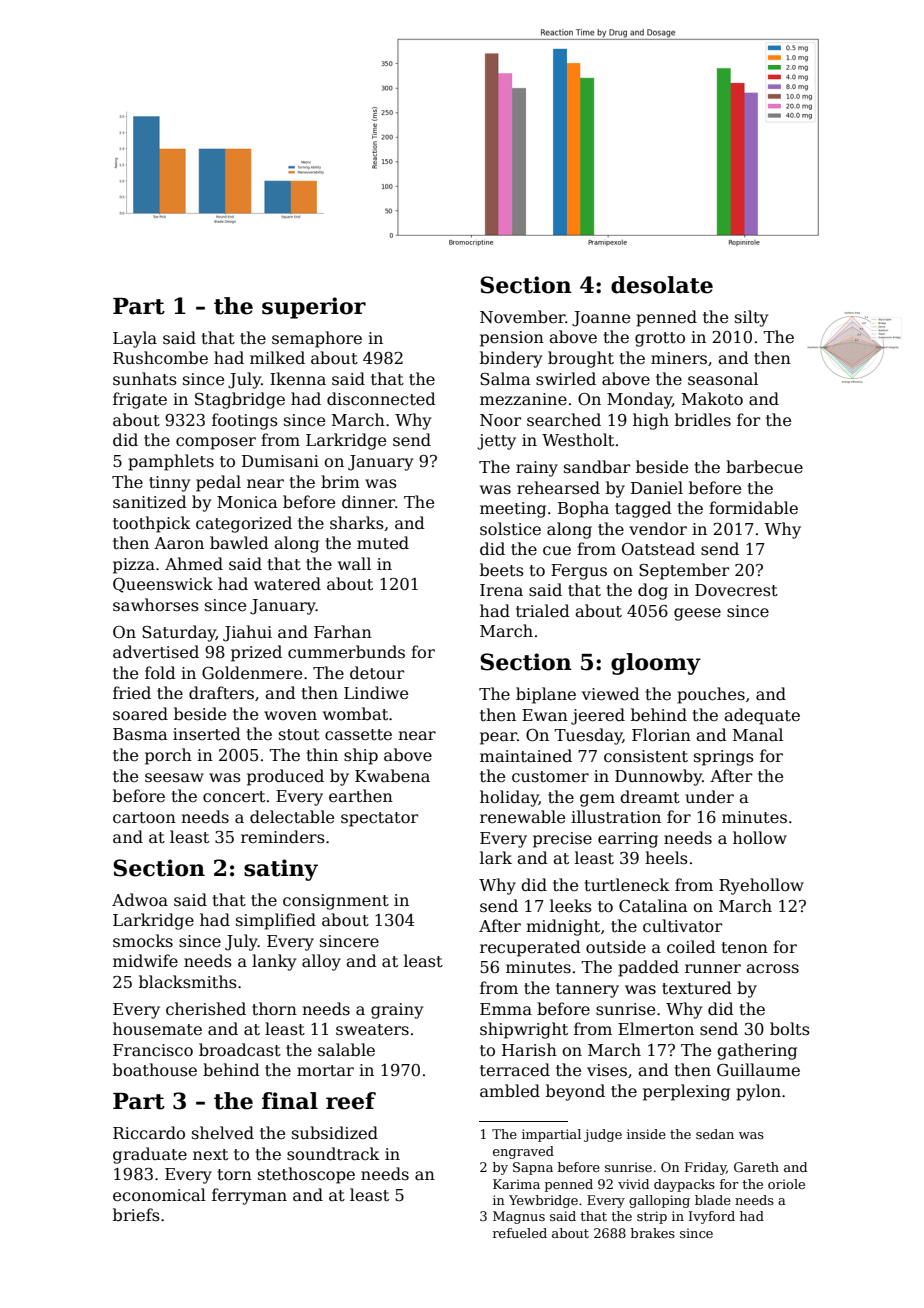 This document has width=924, height=1308. I want to click on concert, so click(234, 797).
